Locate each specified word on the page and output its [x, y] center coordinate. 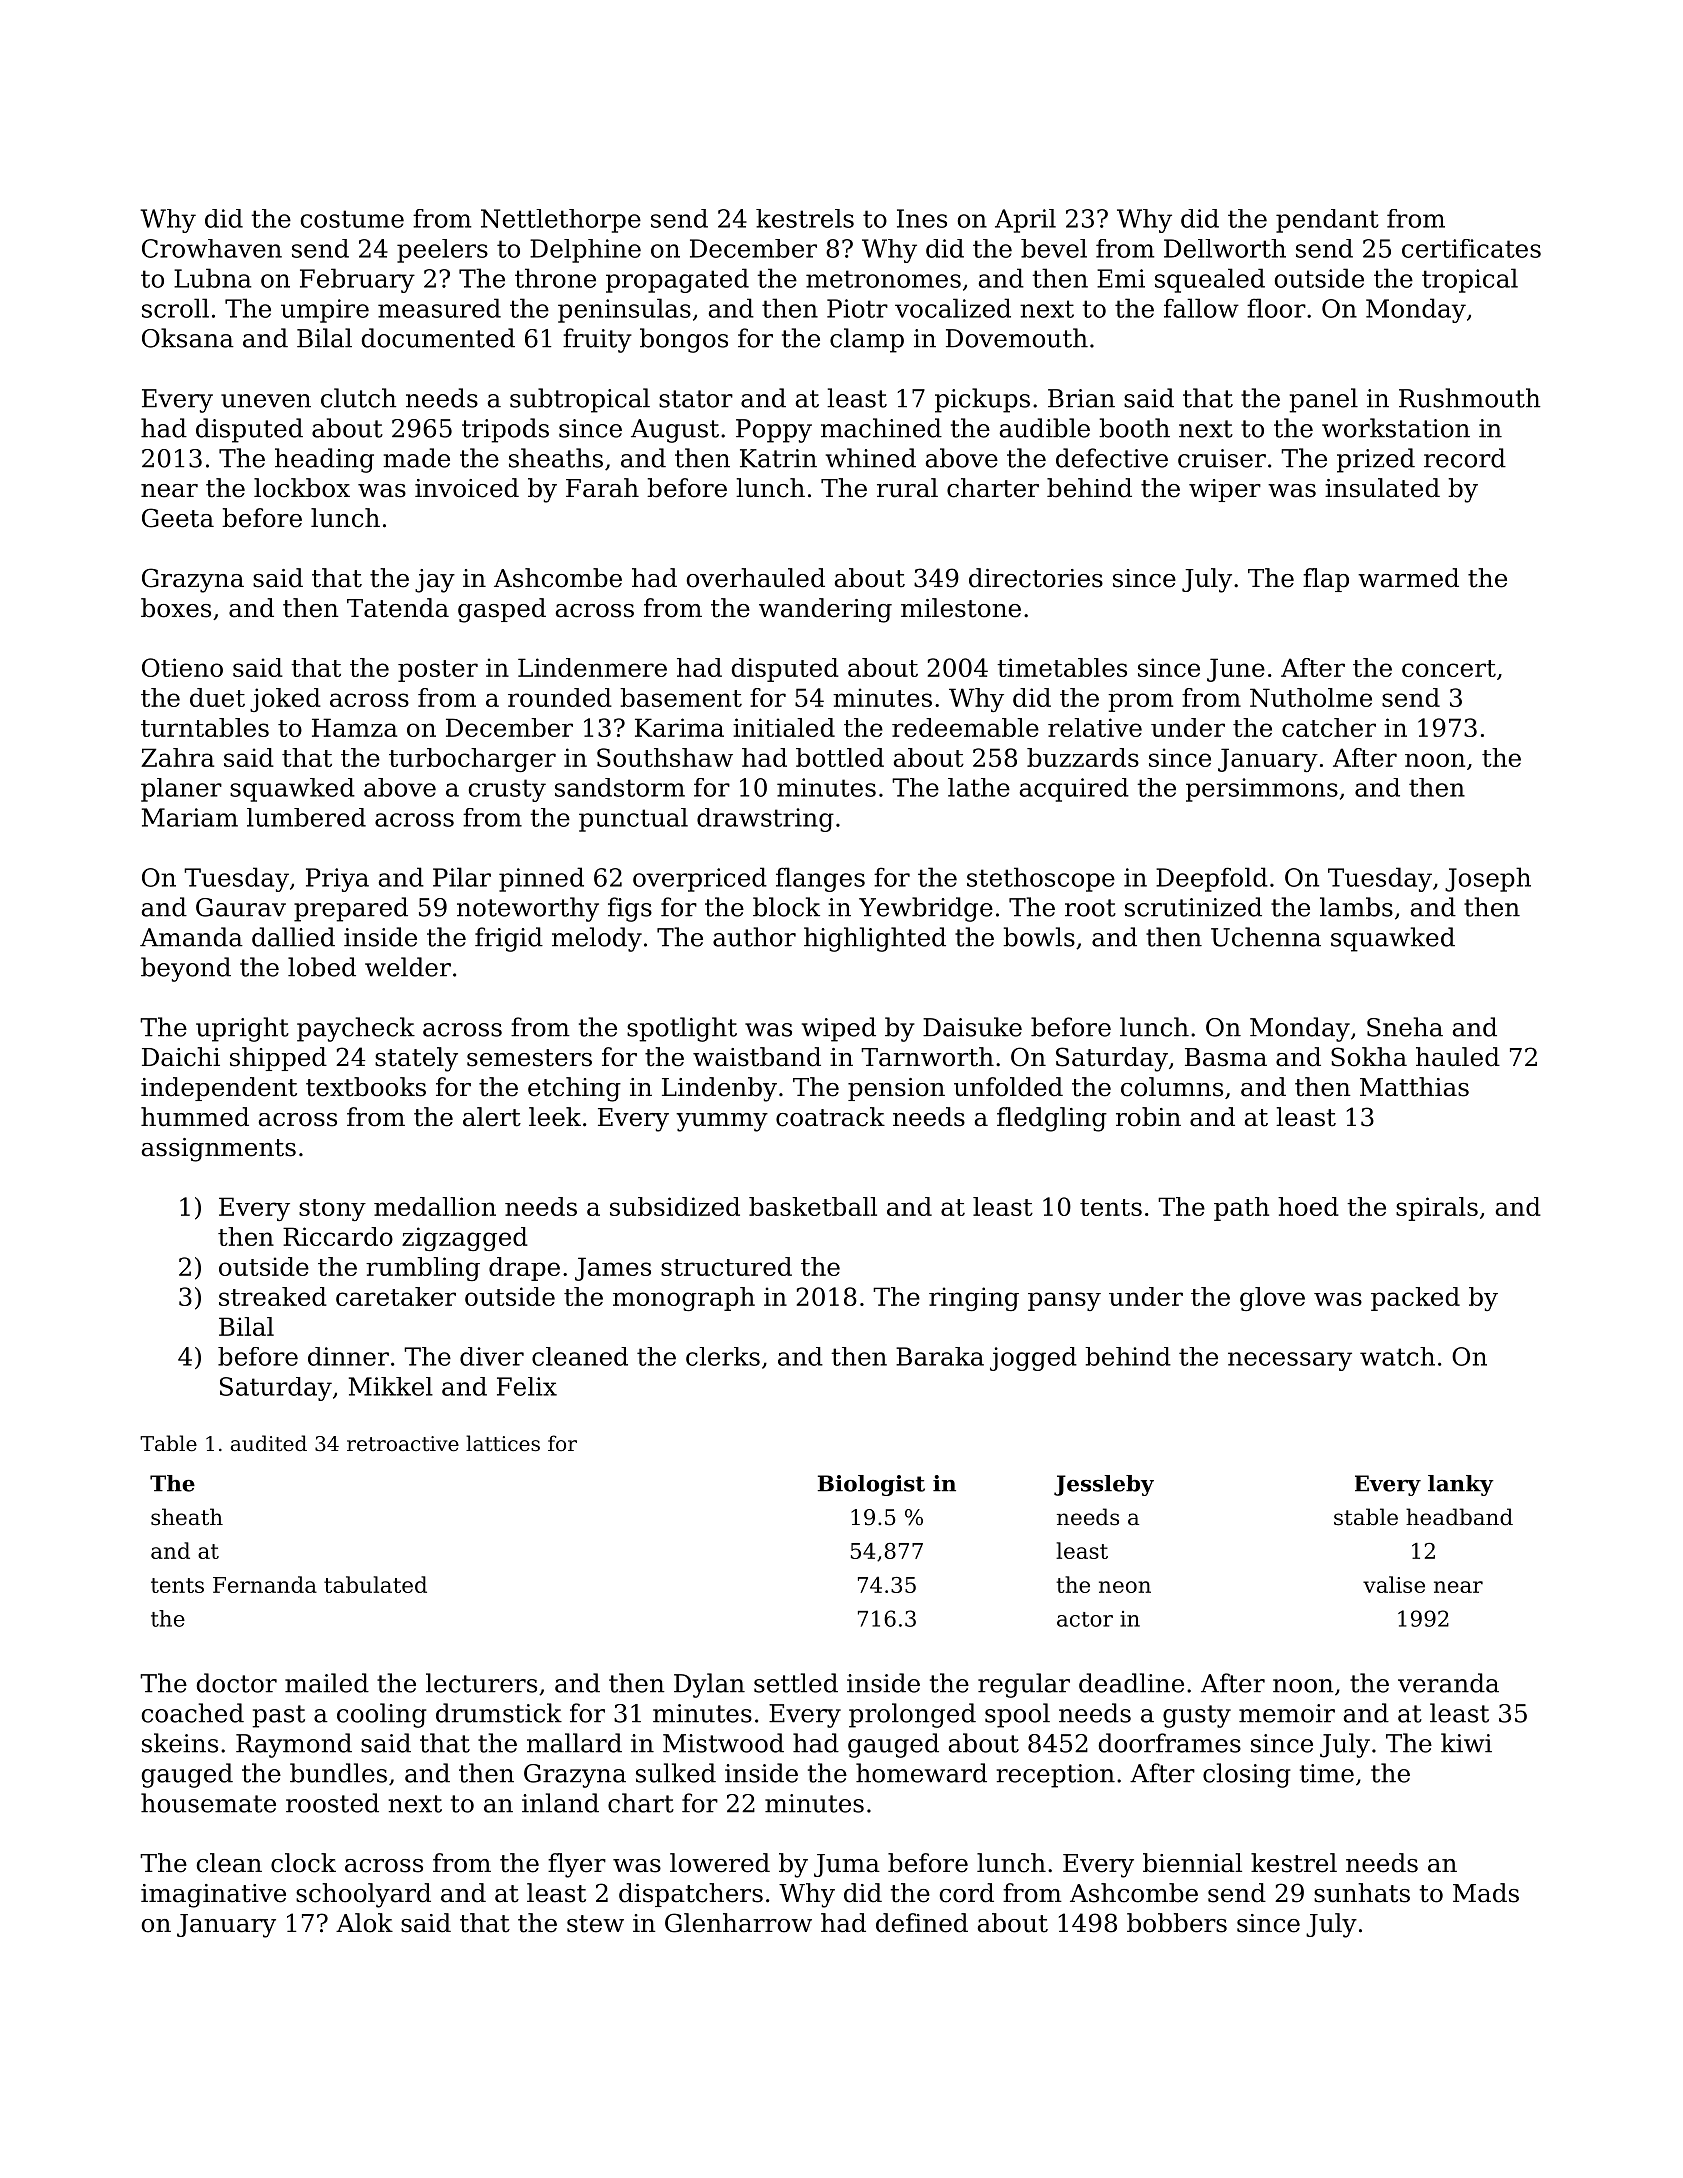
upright [242, 1029]
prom [1140, 702]
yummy [722, 1122]
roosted [332, 1803]
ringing [974, 1299]
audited [269, 1443]
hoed [1308, 1206]
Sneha [1405, 1027]
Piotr [857, 308]
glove [1272, 1299]
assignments [219, 1150]
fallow [1201, 308]
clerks [723, 1356]
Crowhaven [212, 248]
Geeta [178, 518]
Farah [602, 488]
